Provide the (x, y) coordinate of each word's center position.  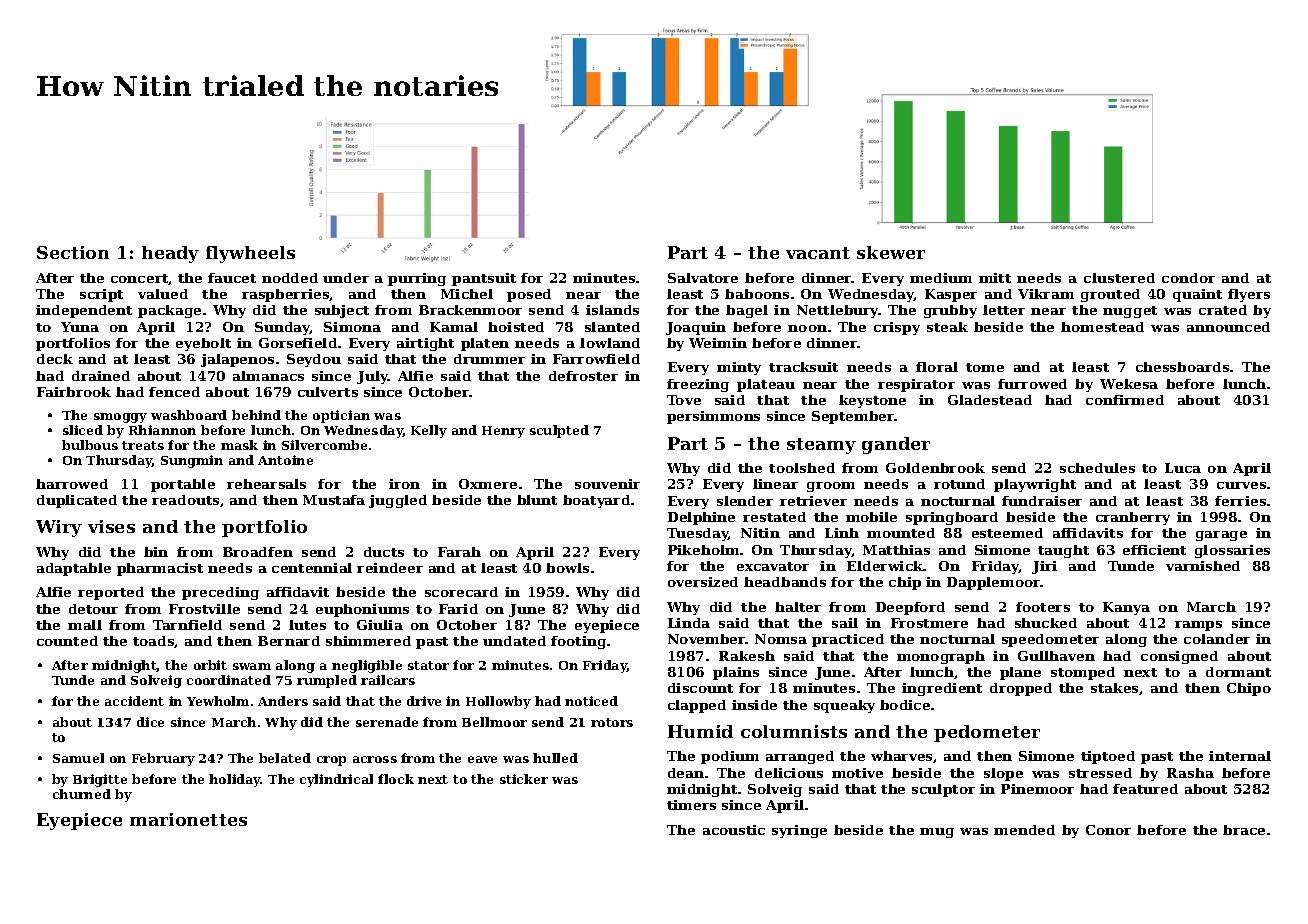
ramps (1198, 626)
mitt (995, 278)
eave (482, 759)
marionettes (188, 819)
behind (256, 415)
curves (1241, 485)
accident (134, 701)
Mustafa (334, 500)
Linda (689, 623)
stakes (1114, 688)
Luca (1183, 468)
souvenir (607, 484)
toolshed (802, 468)
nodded (290, 278)
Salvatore (703, 278)
